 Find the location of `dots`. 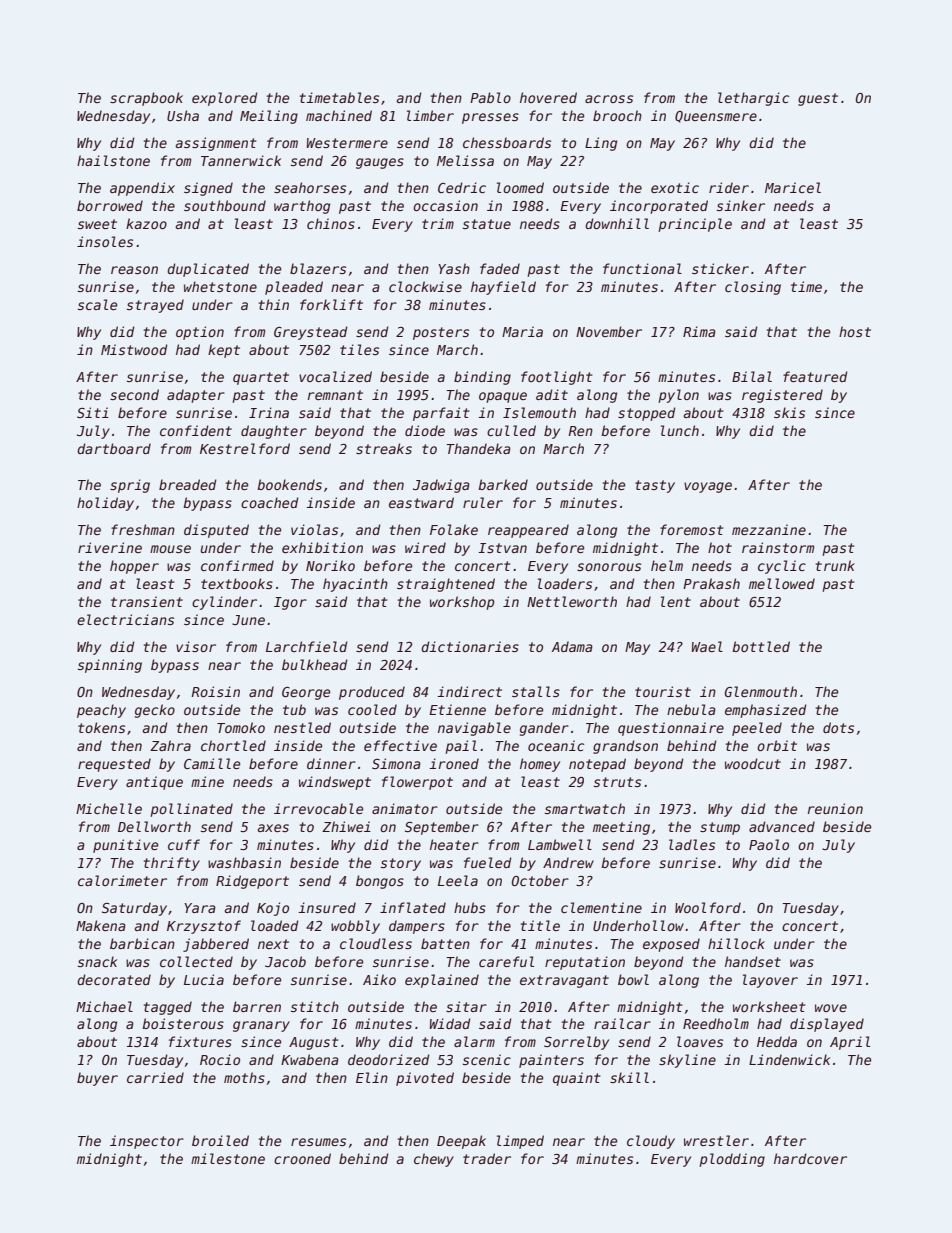

dots is located at coordinates (838, 727).
